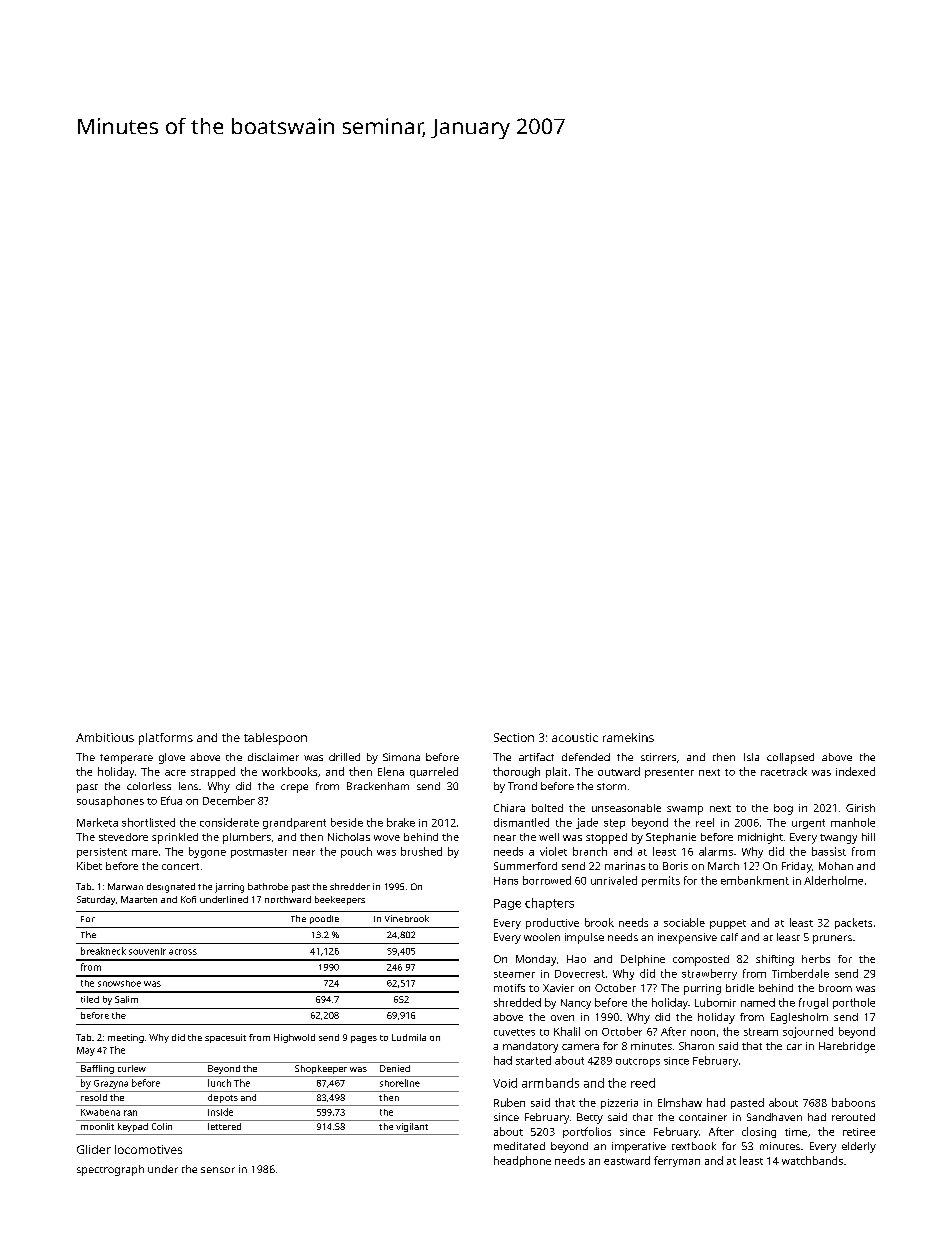 The width and height of the screenshot is (952, 1233). Describe the element at coordinates (218, 1170) in the screenshot. I see `sensor` at that location.
